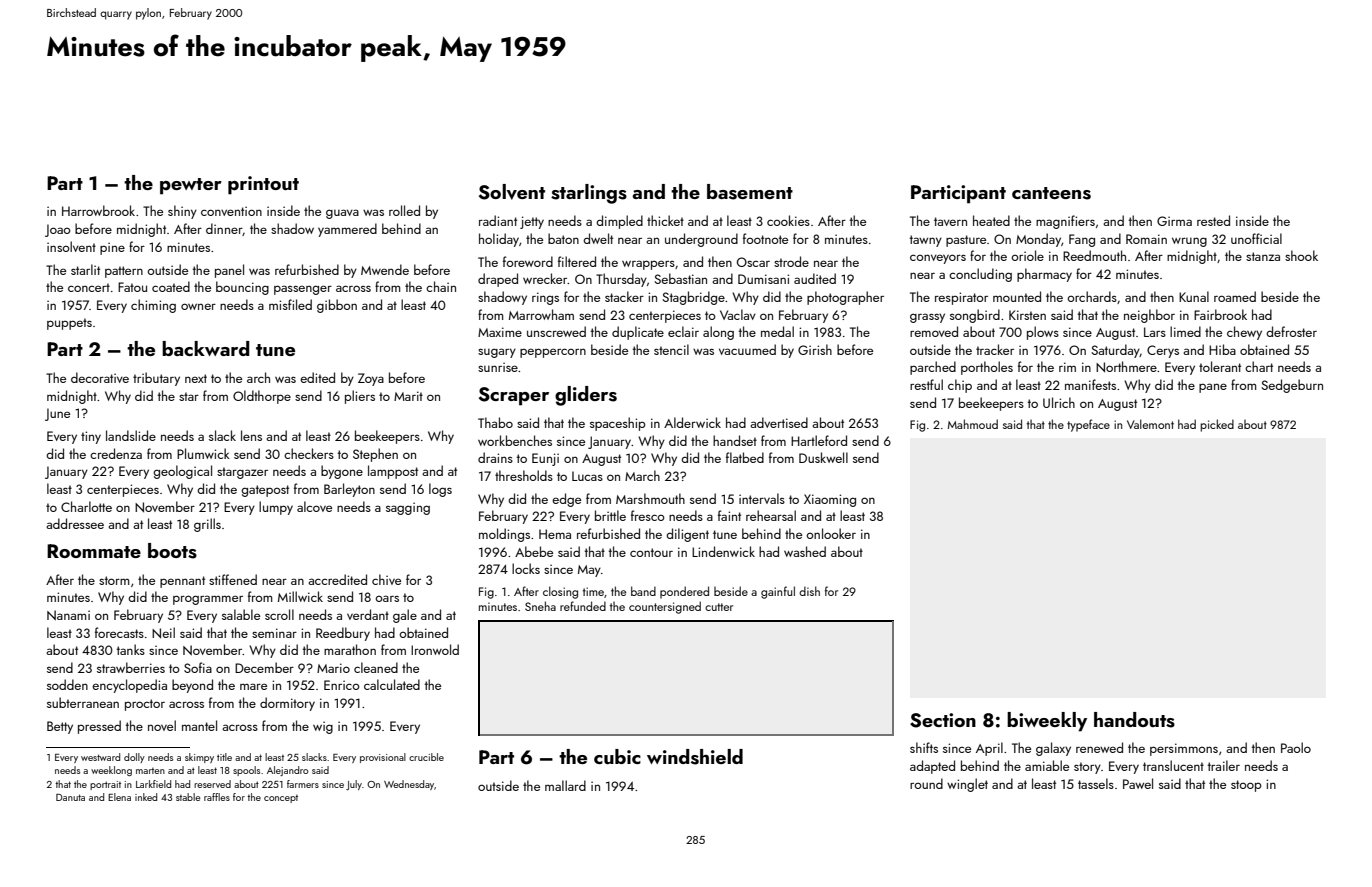 This screenshot has height=887, width=1372. What do you see at coordinates (925, 241) in the screenshot?
I see `tawny` at bounding box center [925, 241].
